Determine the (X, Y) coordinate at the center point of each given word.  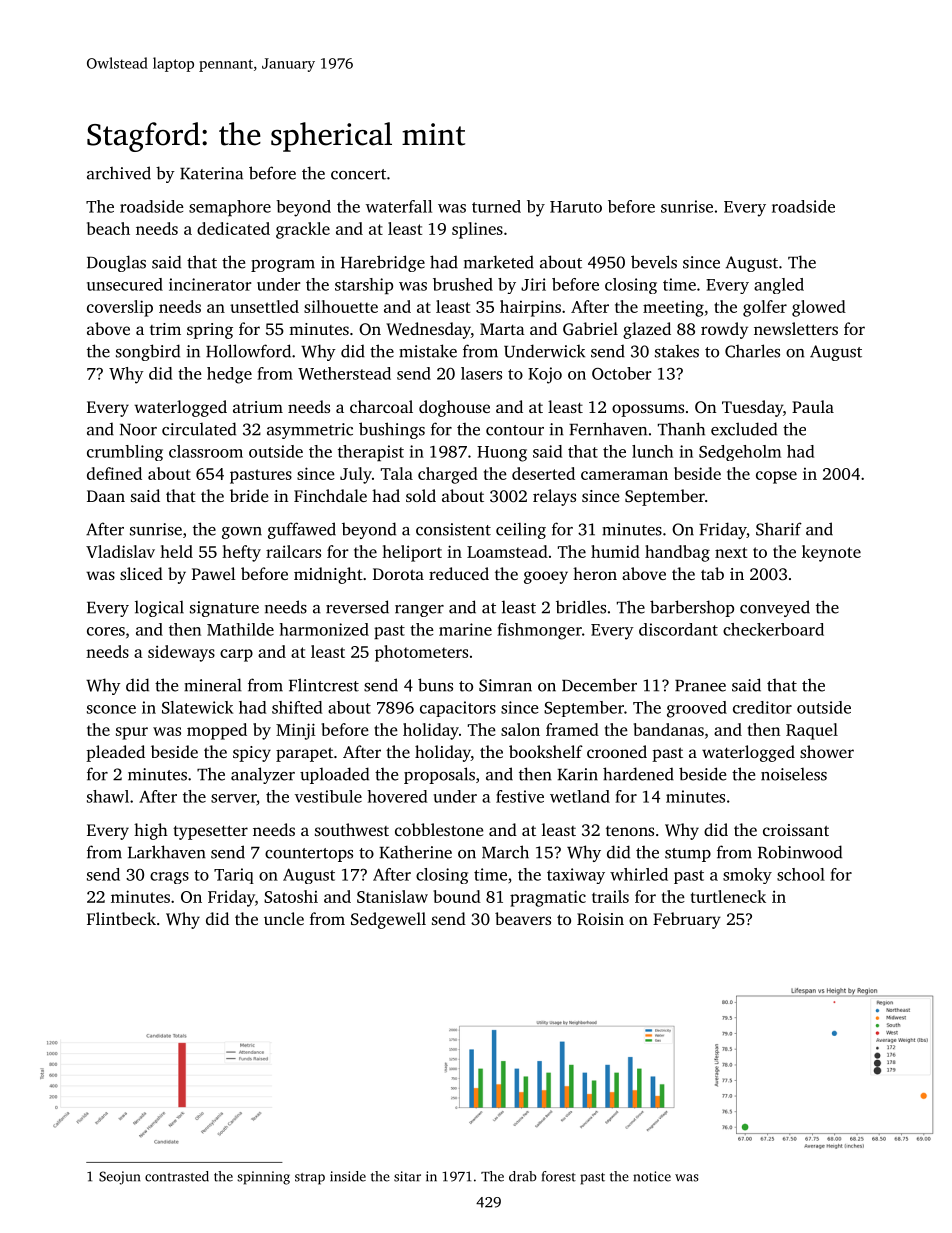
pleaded (115, 753)
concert (358, 174)
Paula (813, 406)
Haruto (576, 207)
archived (119, 173)
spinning (263, 1178)
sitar (407, 1176)
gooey (546, 577)
